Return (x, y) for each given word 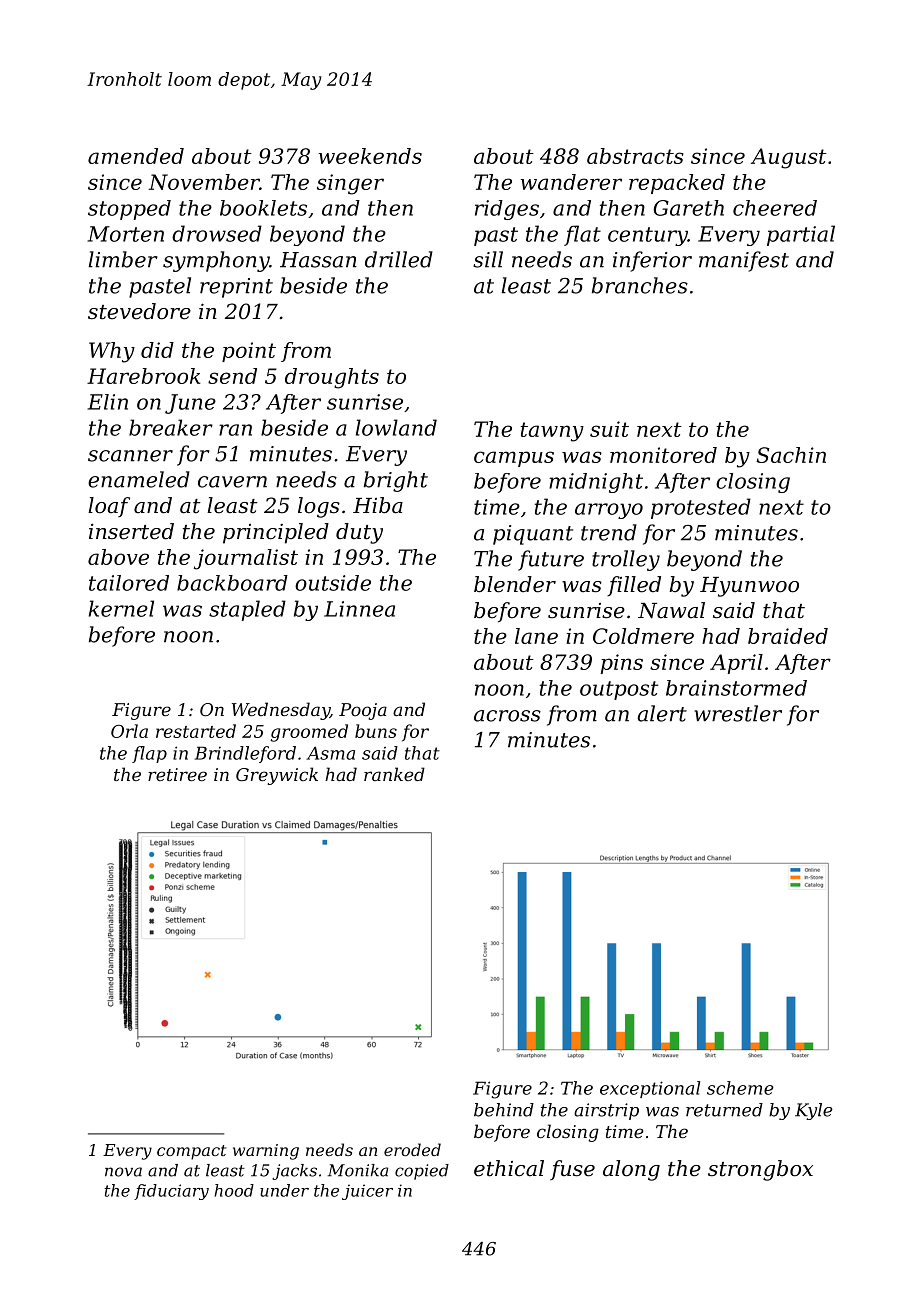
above (118, 557)
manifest (744, 261)
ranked (394, 774)
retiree (177, 774)
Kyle (814, 1111)
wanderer (571, 182)
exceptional (650, 1089)
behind (504, 1110)
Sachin (791, 455)
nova (123, 1172)
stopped (129, 210)
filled (634, 586)
